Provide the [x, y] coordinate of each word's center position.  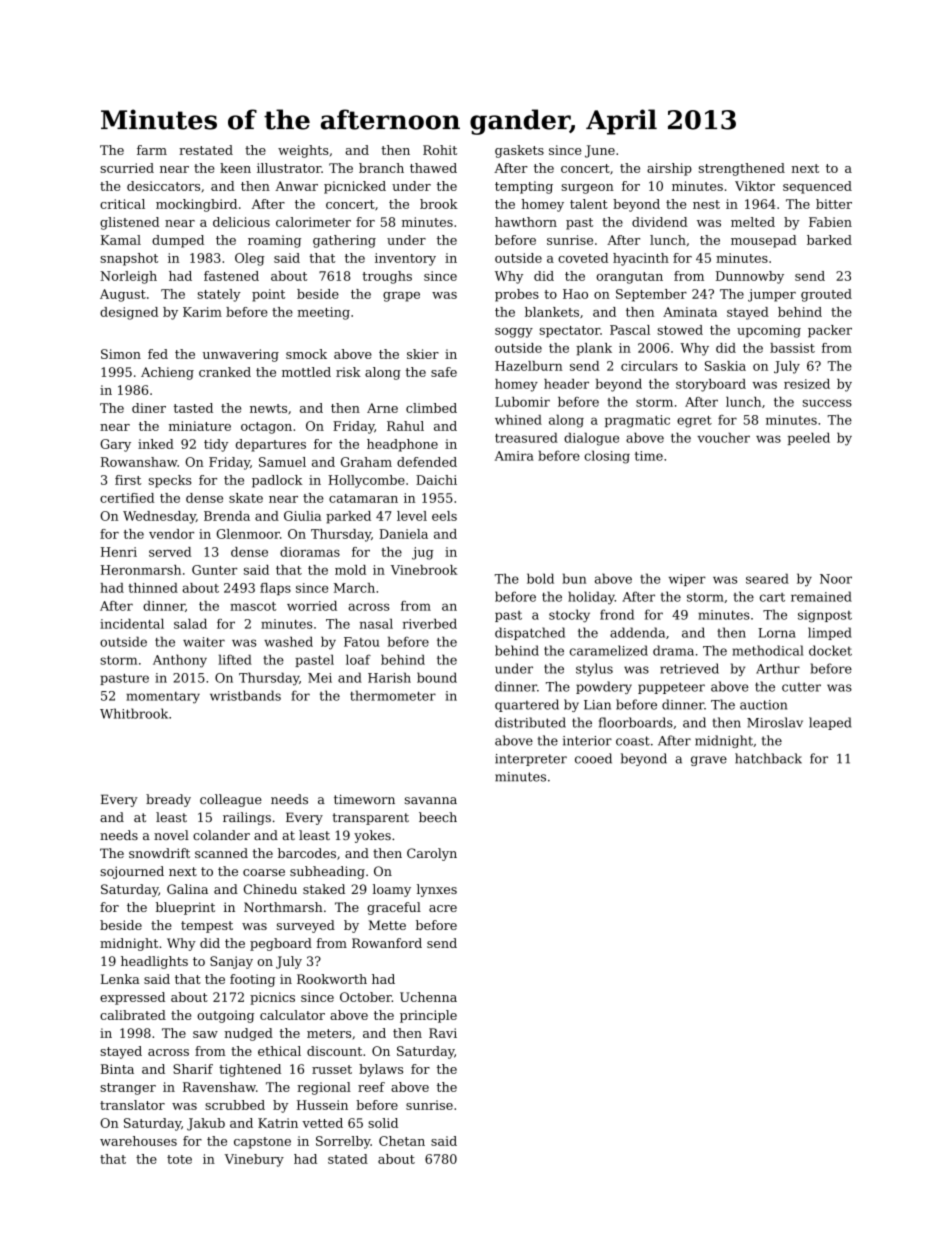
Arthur [778, 668]
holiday [591, 598]
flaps [275, 589]
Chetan [402, 1141]
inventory [405, 259]
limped [830, 633]
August [123, 295]
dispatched [530, 633]
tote [179, 1159]
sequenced [817, 187]
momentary [163, 698]
